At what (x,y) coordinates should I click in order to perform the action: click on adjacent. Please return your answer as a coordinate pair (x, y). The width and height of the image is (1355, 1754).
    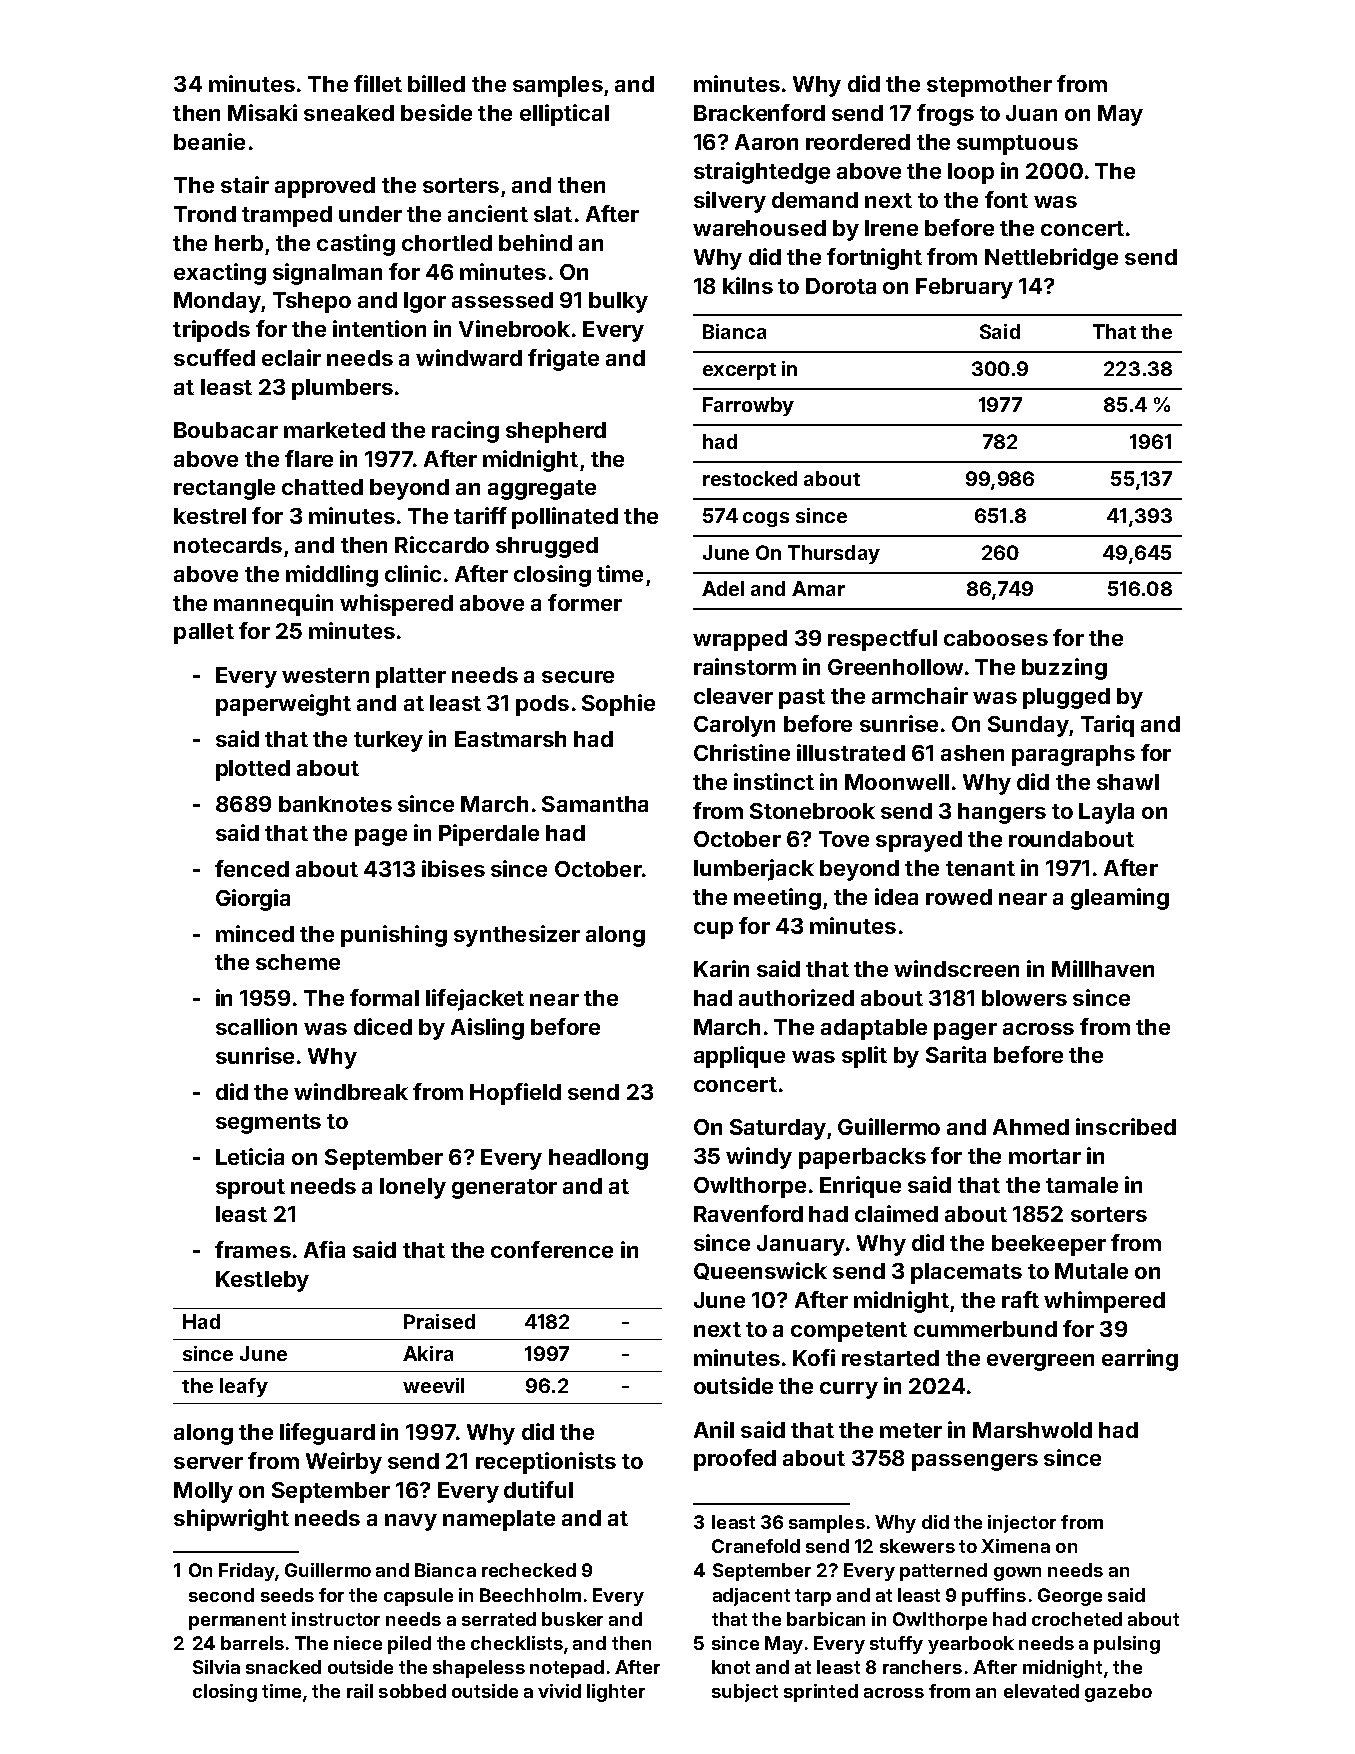
    Looking at the image, I should click on (751, 1597).
